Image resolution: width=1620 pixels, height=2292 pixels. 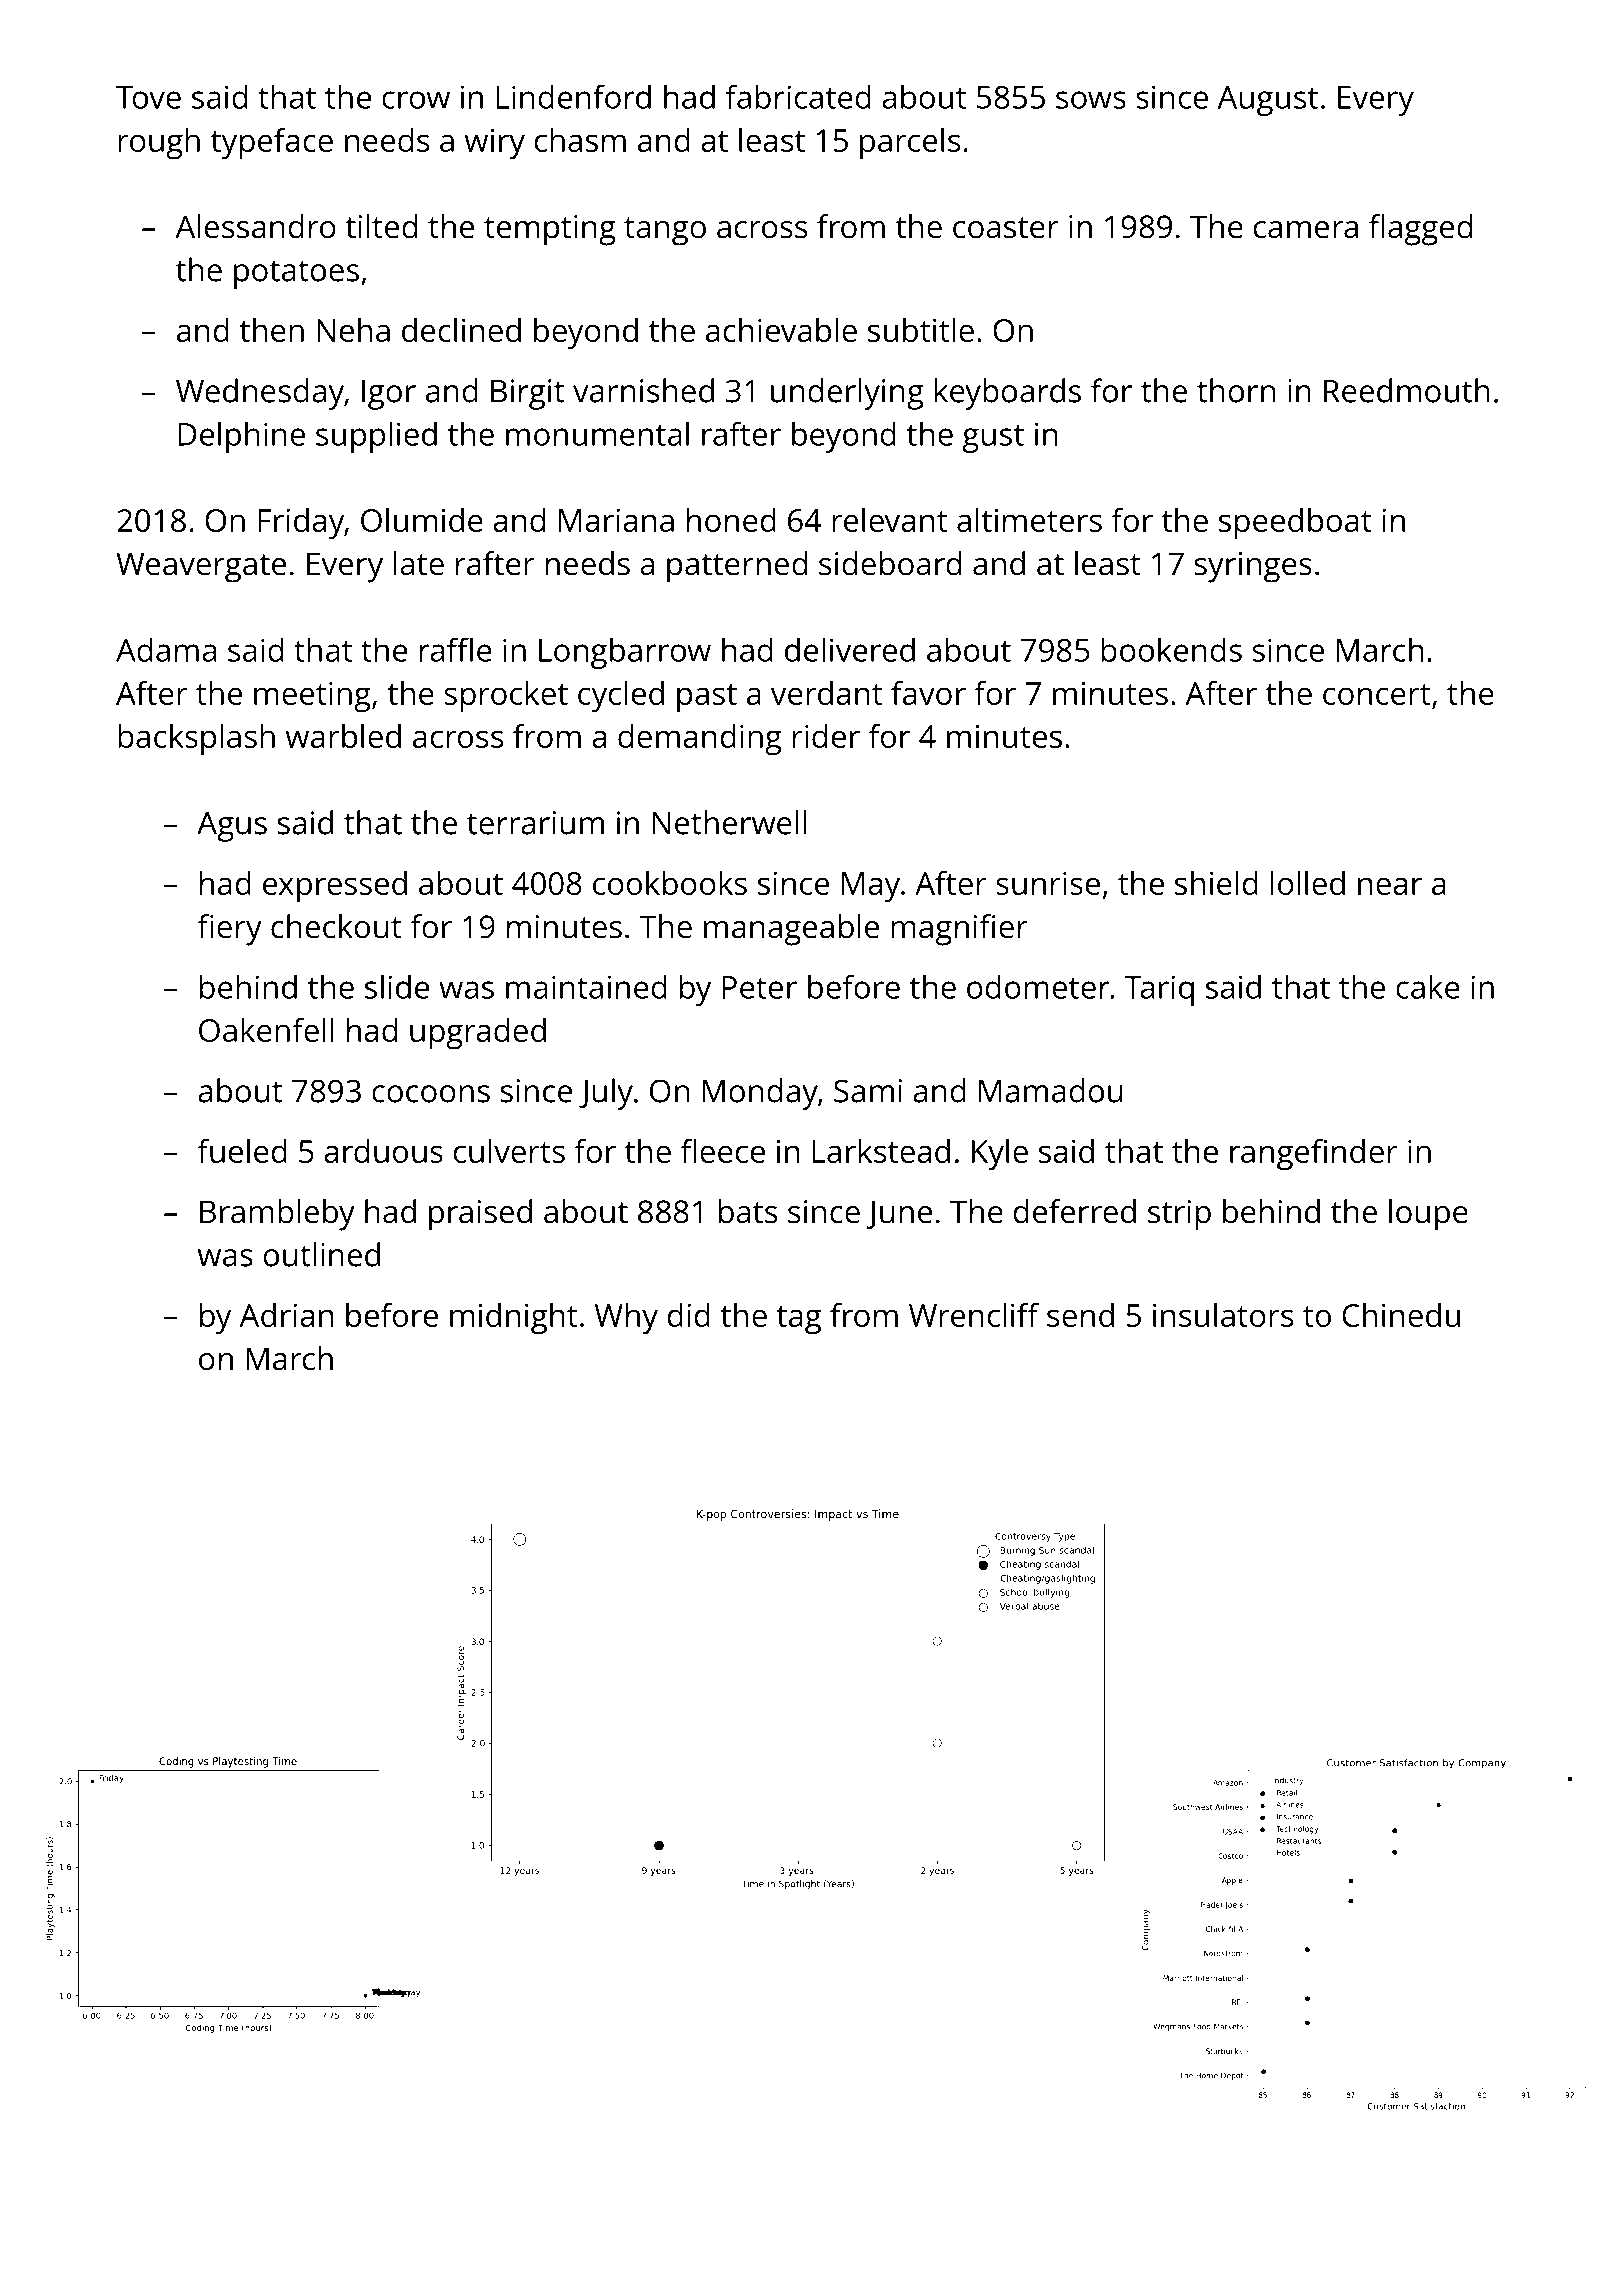 What do you see at coordinates (1390, 886) in the screenshot?
I see `near` at bounding box center [1390, 886].
